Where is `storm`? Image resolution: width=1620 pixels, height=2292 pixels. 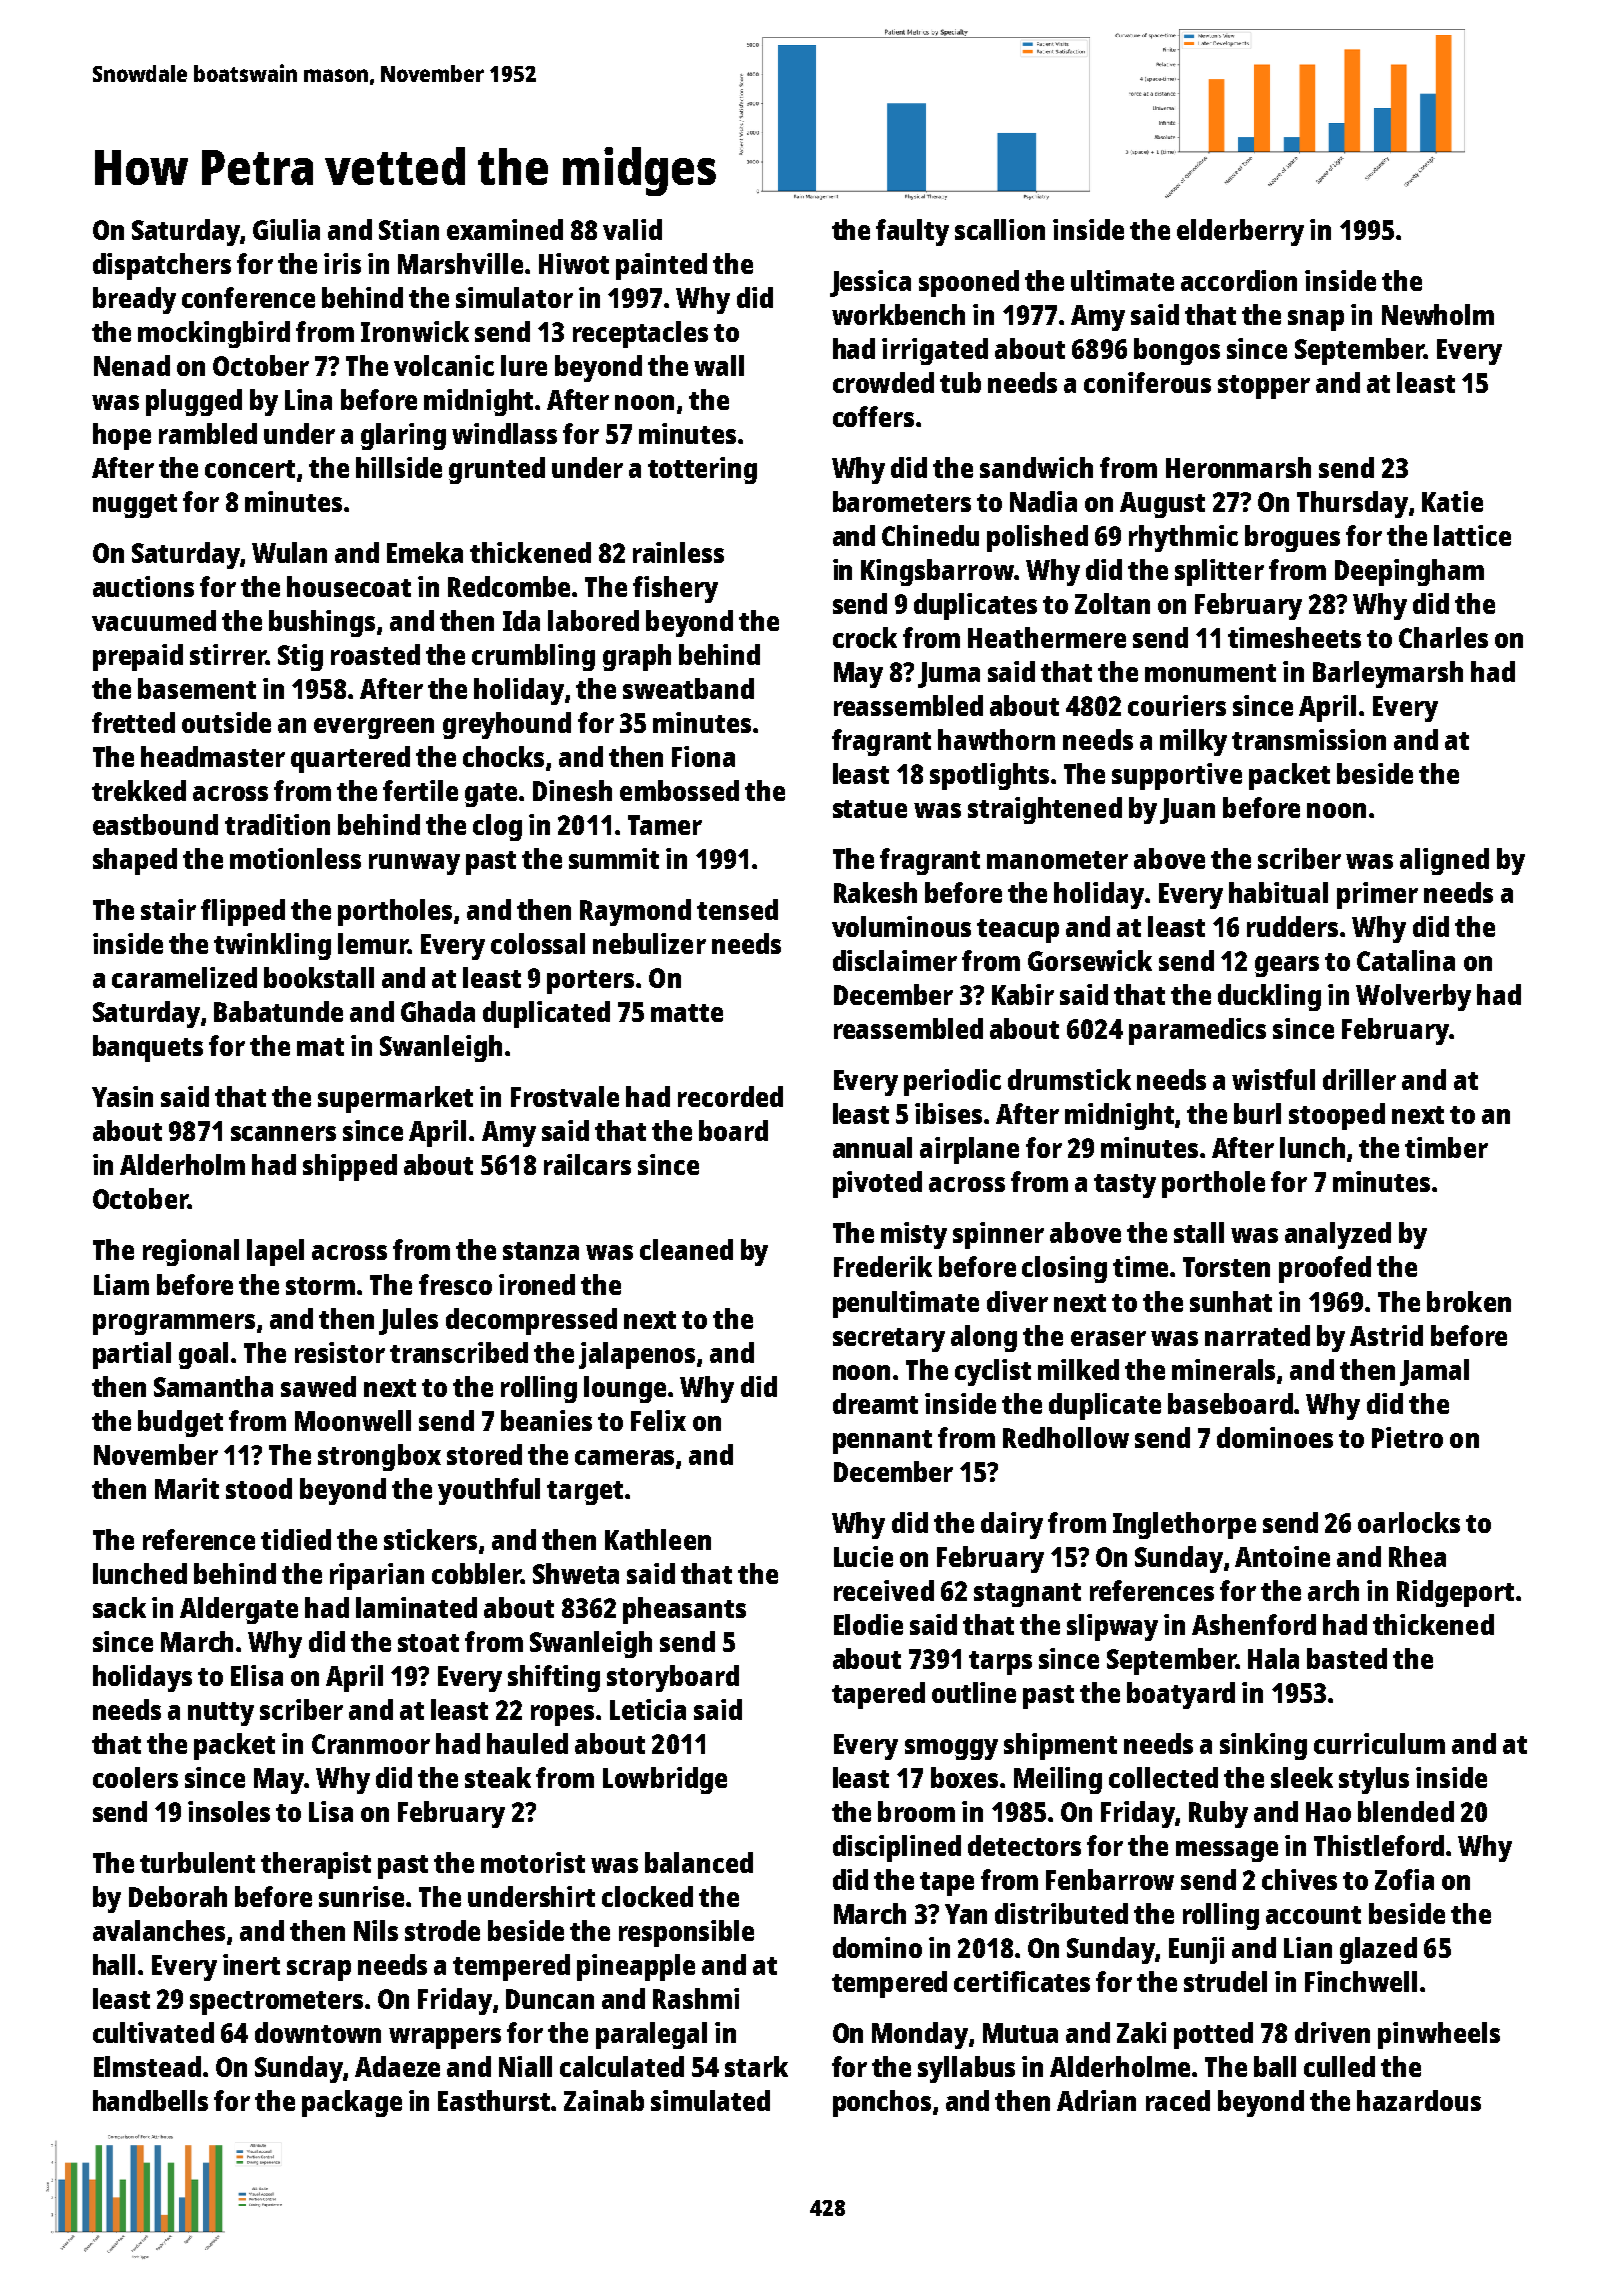
storm is located at coordinates (320, 1286).
